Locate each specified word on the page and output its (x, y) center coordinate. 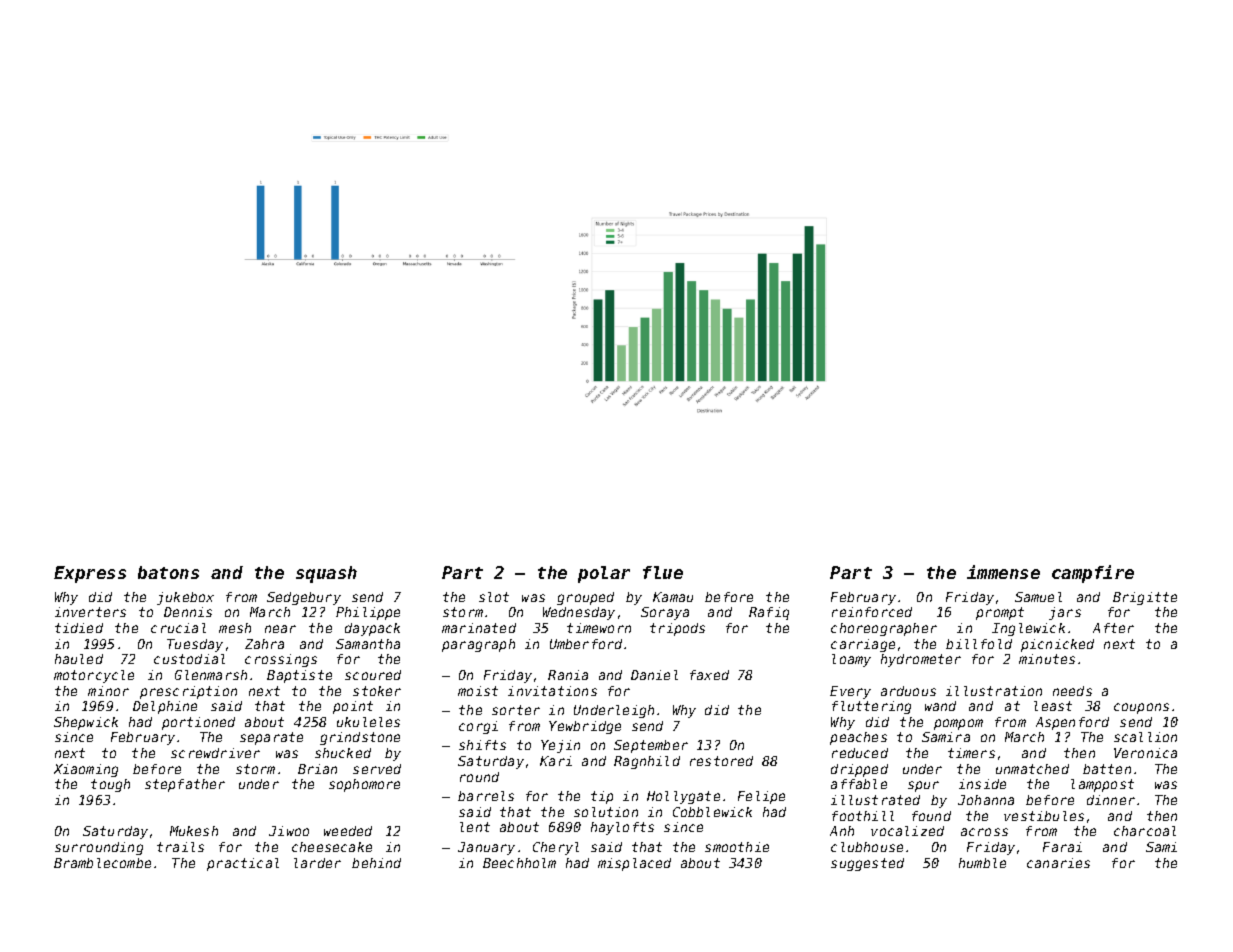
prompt (1000, 613)
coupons (1141, 708)
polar (604, 574)
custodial (189, 659)
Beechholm (519, 863)
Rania (568, 675)
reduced (860, 753)
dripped (859, 770)
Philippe (368, 613)
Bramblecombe (102, 863)
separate (271, 738)
